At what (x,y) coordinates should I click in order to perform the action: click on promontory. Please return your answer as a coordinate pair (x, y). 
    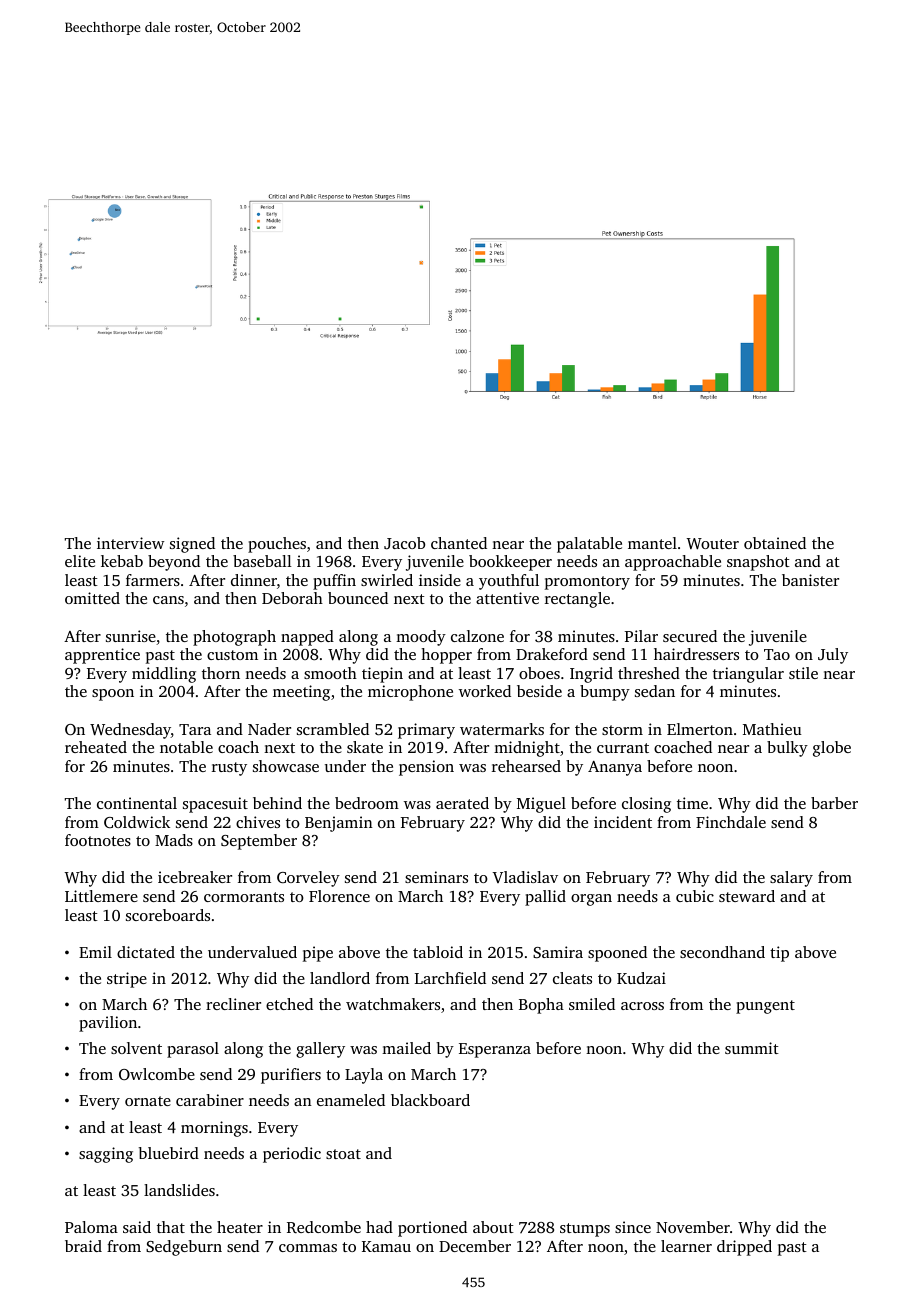
    Looking at the image, I should click on (587, 583).
